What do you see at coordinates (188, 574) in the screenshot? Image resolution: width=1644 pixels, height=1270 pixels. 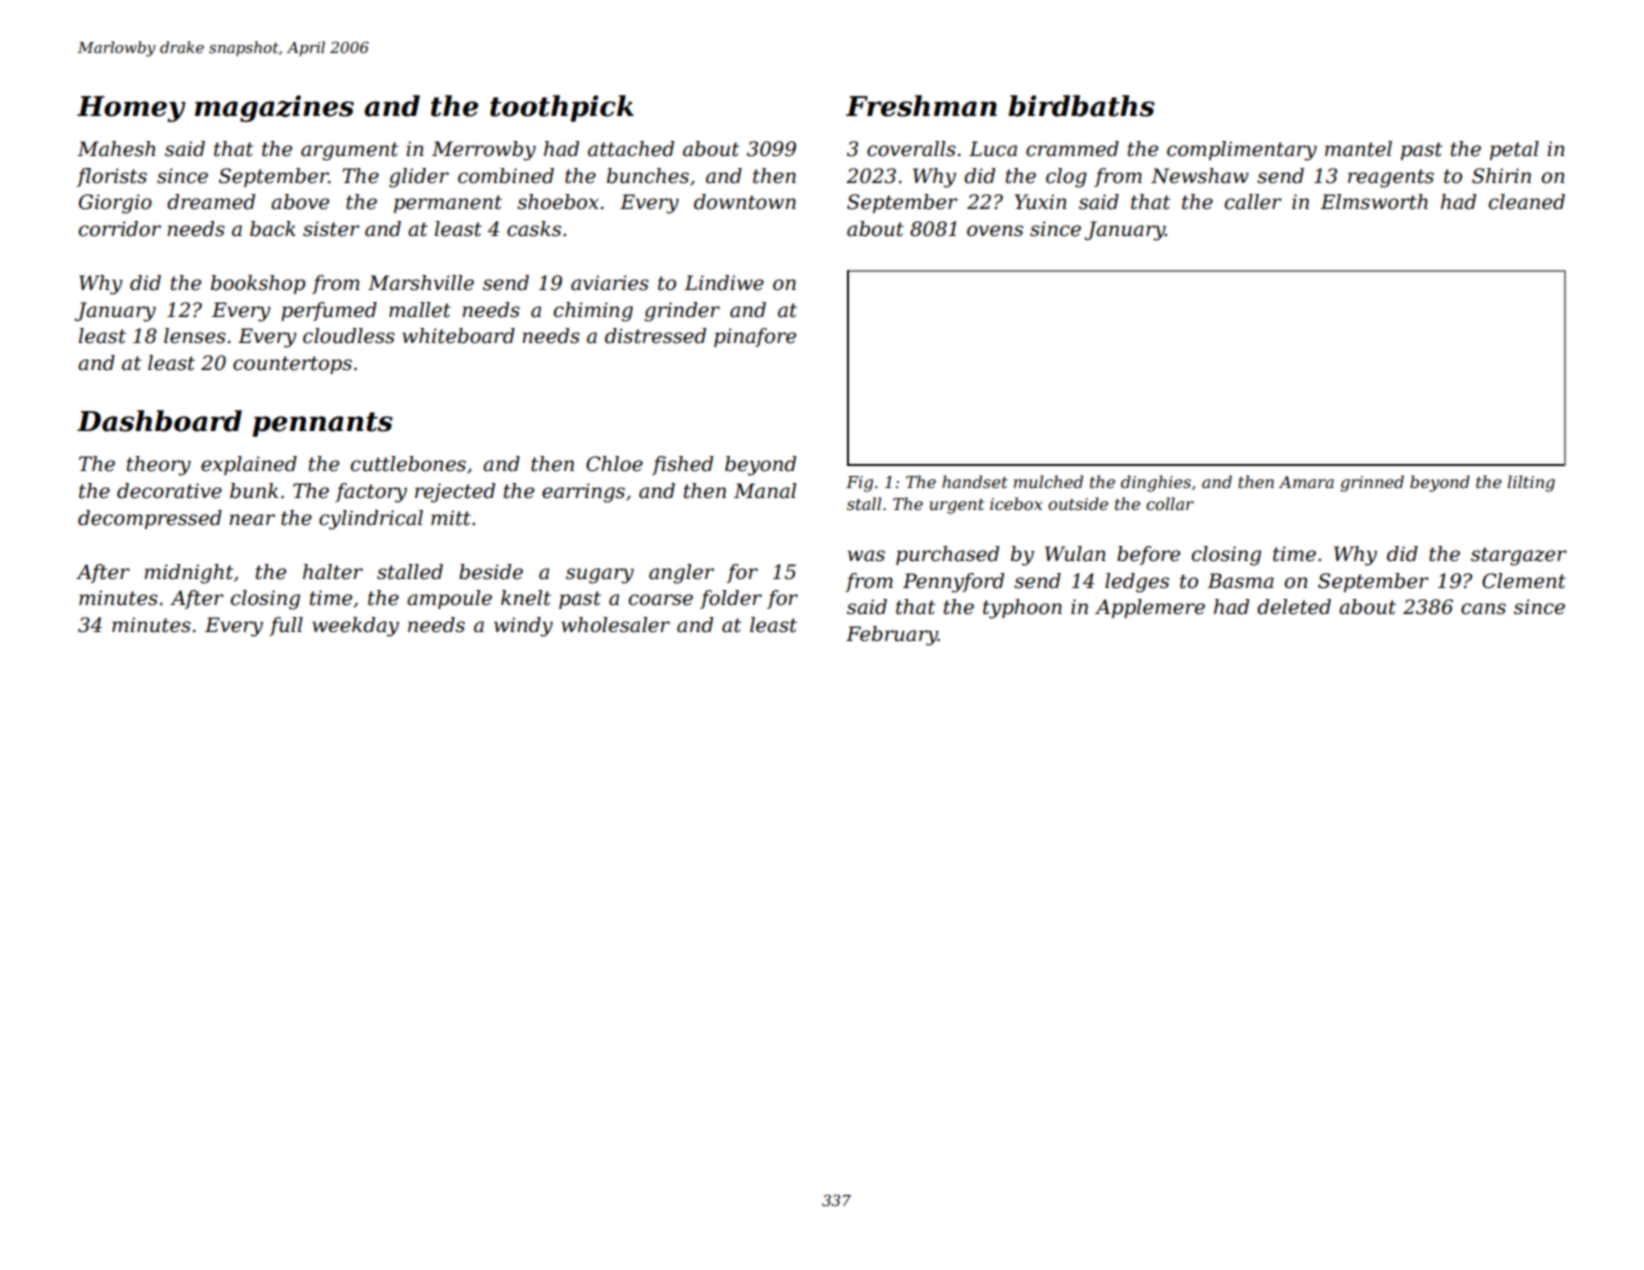 I see `midnight` at bounding box center [188, 574].
